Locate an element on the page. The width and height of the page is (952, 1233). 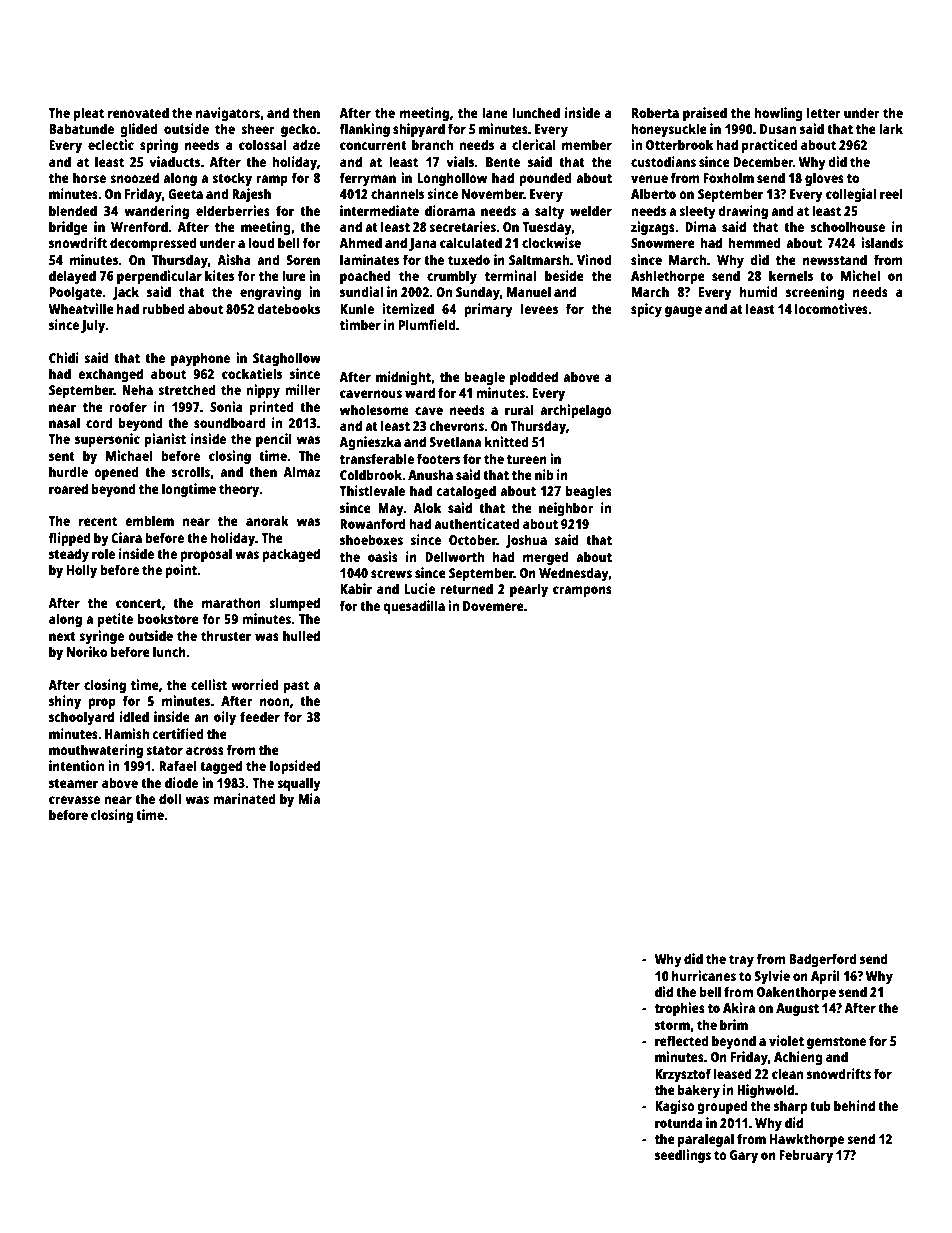
October is located at coordinates (473, 539).
